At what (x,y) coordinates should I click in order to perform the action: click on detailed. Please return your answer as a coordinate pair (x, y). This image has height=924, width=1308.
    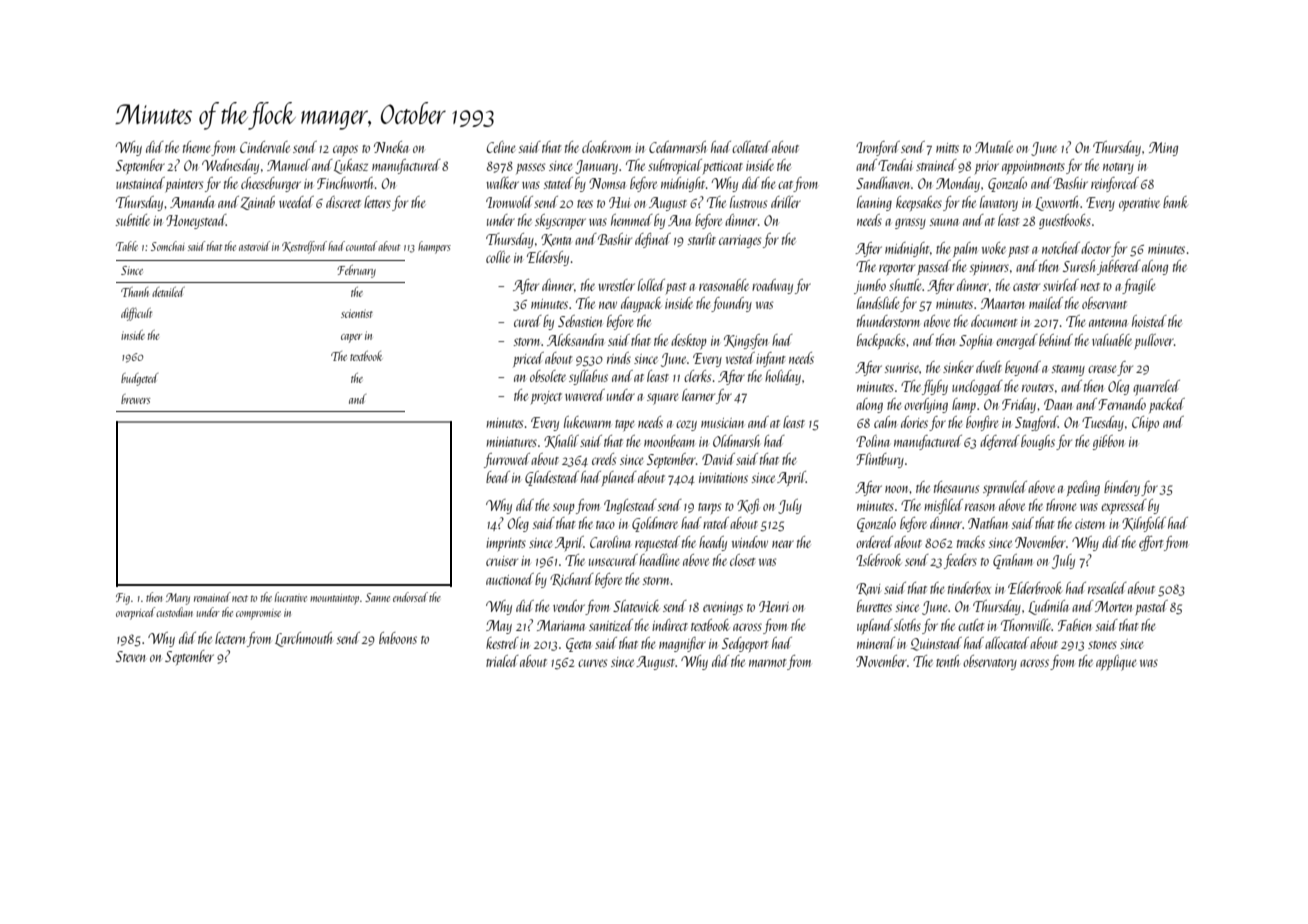
    Looking at the image, I should click on (168, 292).
